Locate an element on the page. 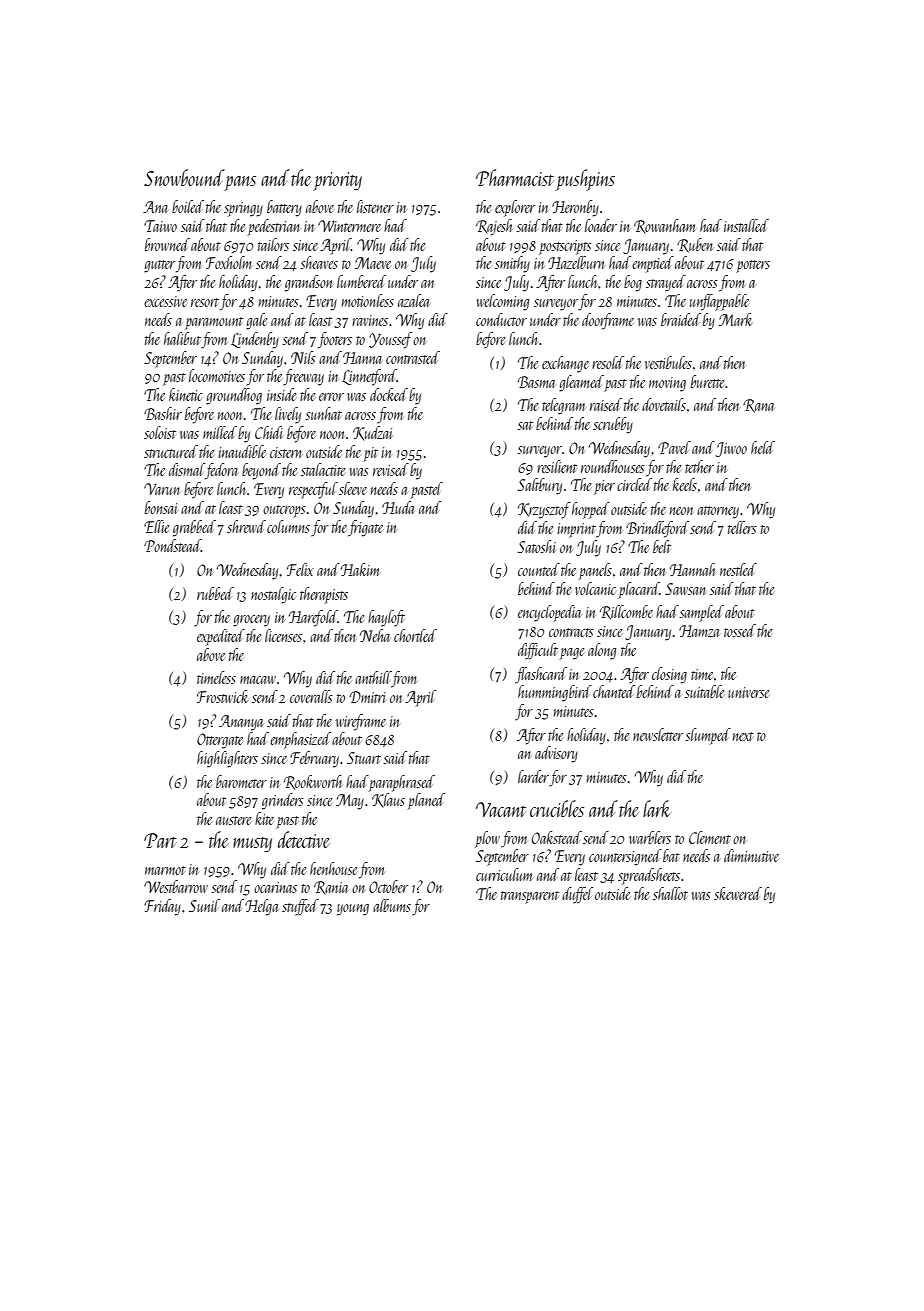  transparent is located at coordinates (530, 897).
